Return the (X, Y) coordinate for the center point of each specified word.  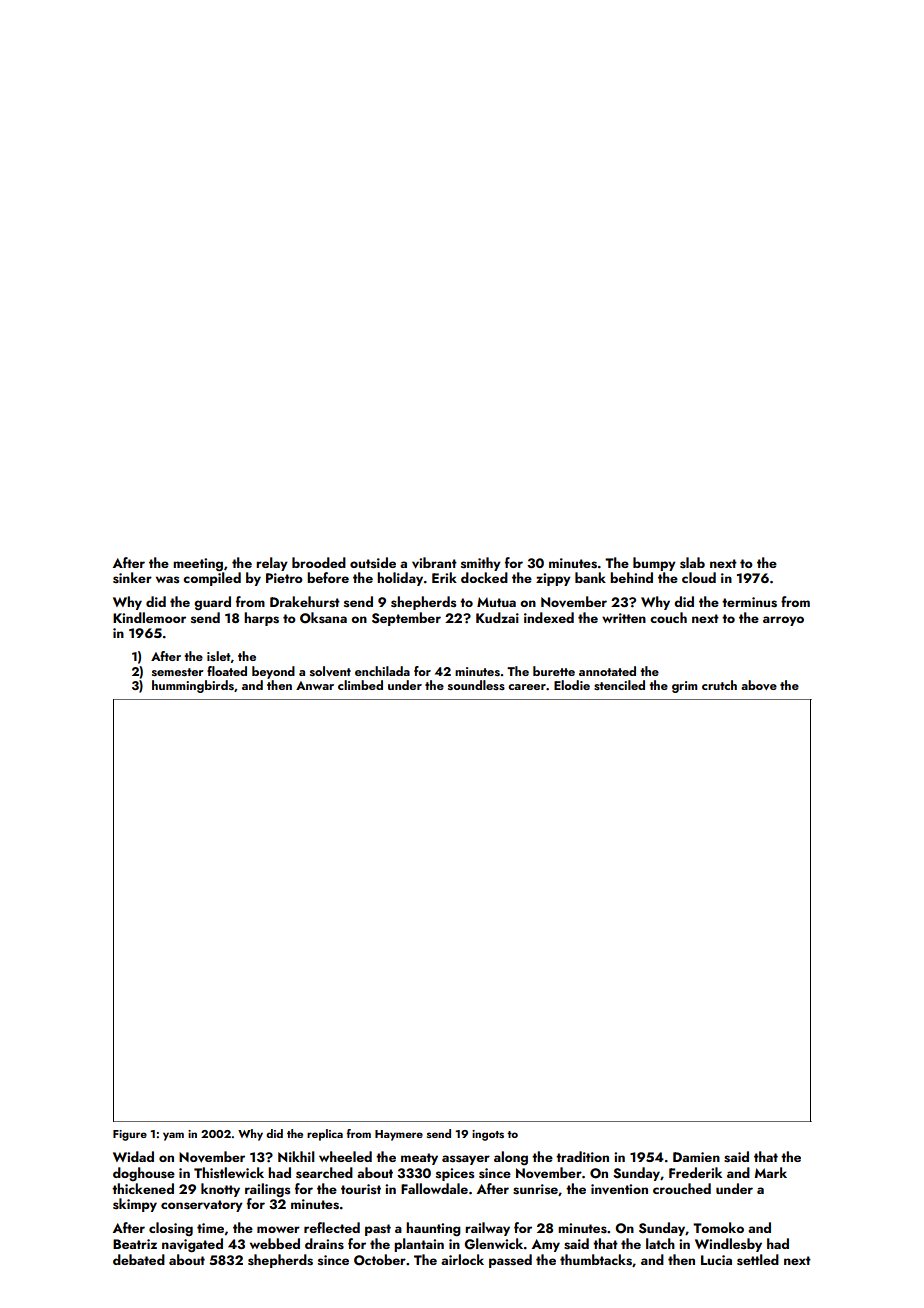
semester (178, 672)
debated (139, 1259)
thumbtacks (596, 1260)
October (380, 1260)
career (527, 687)
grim (685, 687)
